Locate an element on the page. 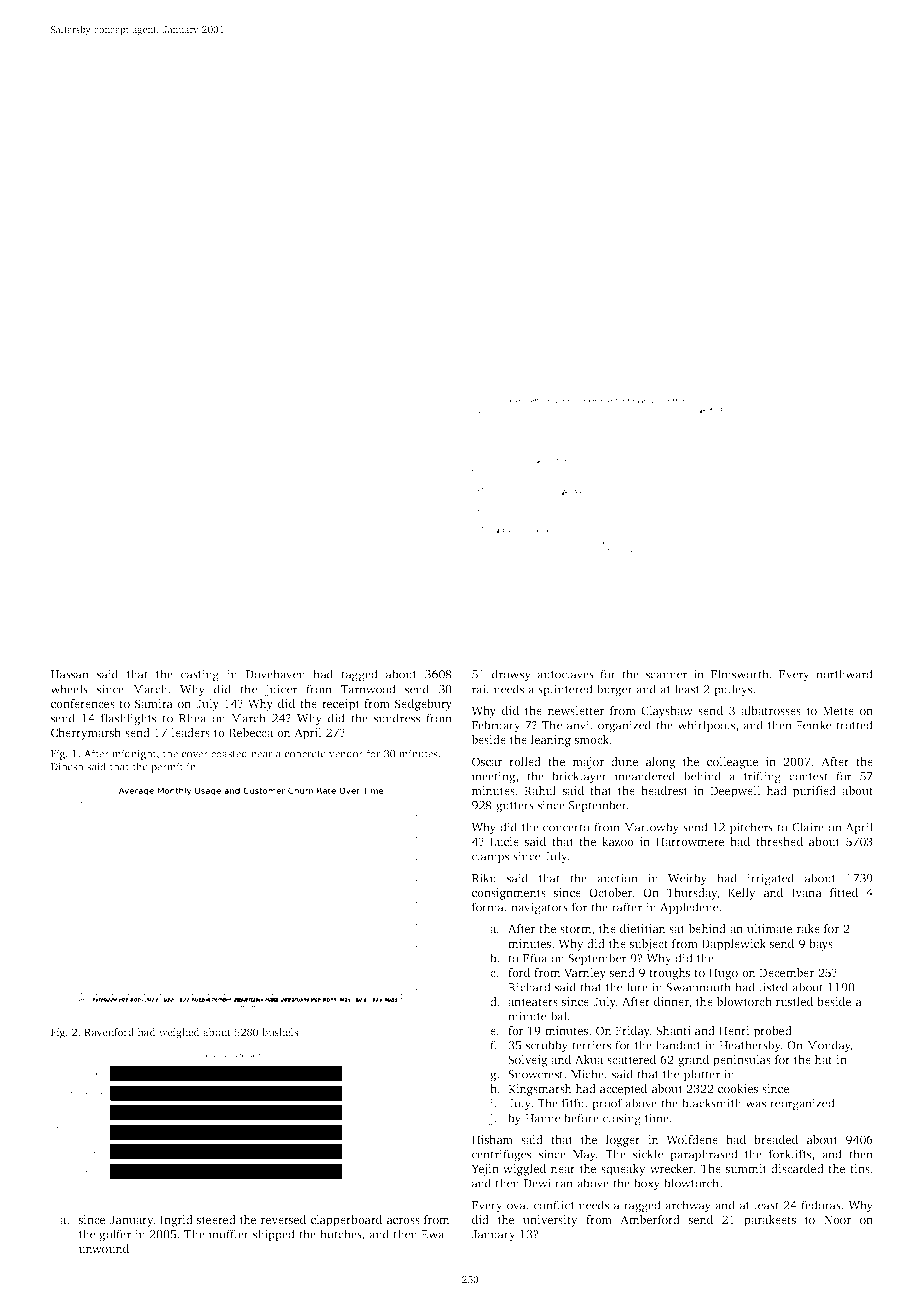 The height and width of the page is (1308, 924). Ingrid is located at coordinates (176, 1221).
